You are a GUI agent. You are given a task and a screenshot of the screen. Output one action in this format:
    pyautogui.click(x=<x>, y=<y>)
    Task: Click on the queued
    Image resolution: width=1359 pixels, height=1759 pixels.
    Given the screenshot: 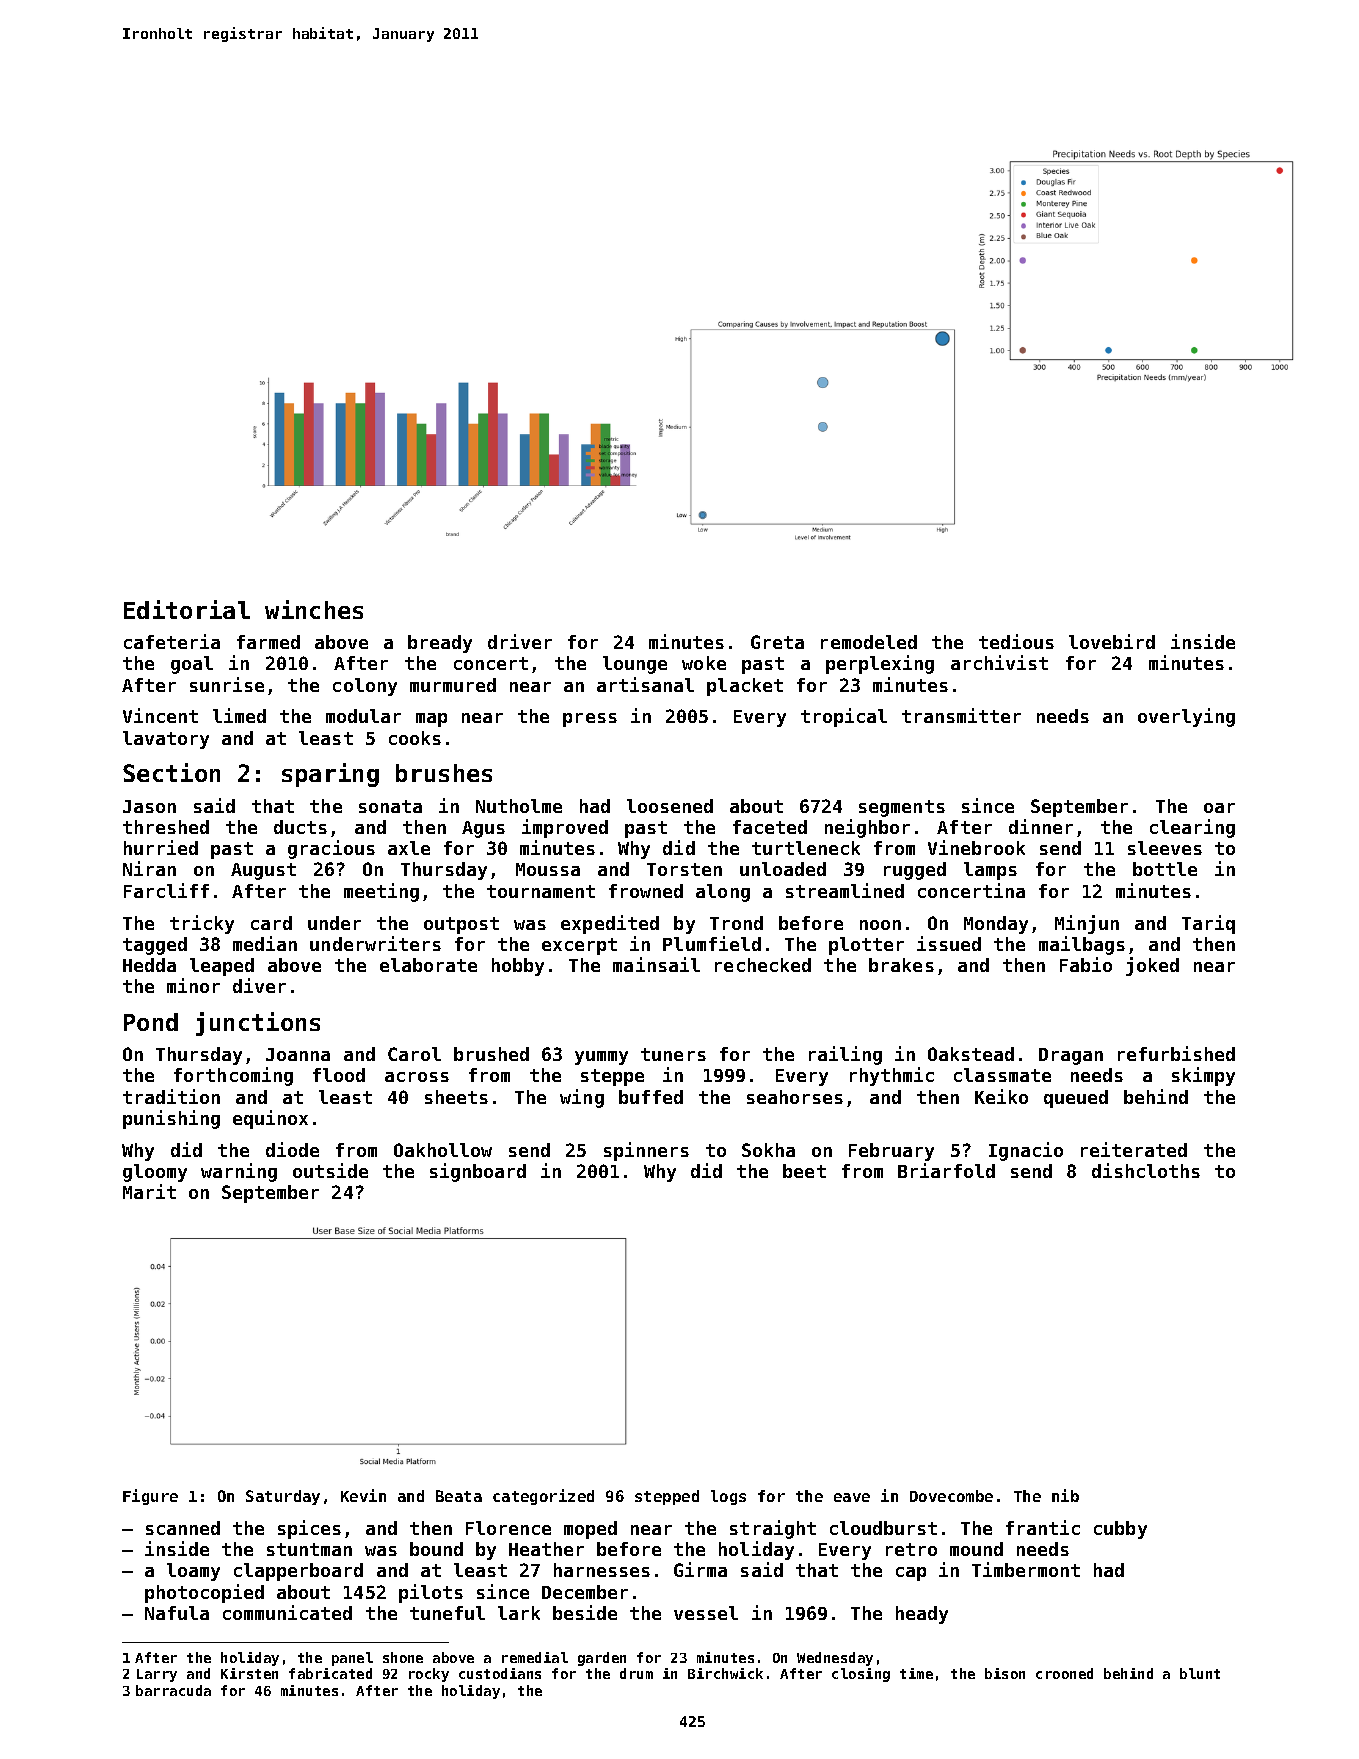 What is the action you would take?
    pyautogui.click(x=1076, y=1099)
